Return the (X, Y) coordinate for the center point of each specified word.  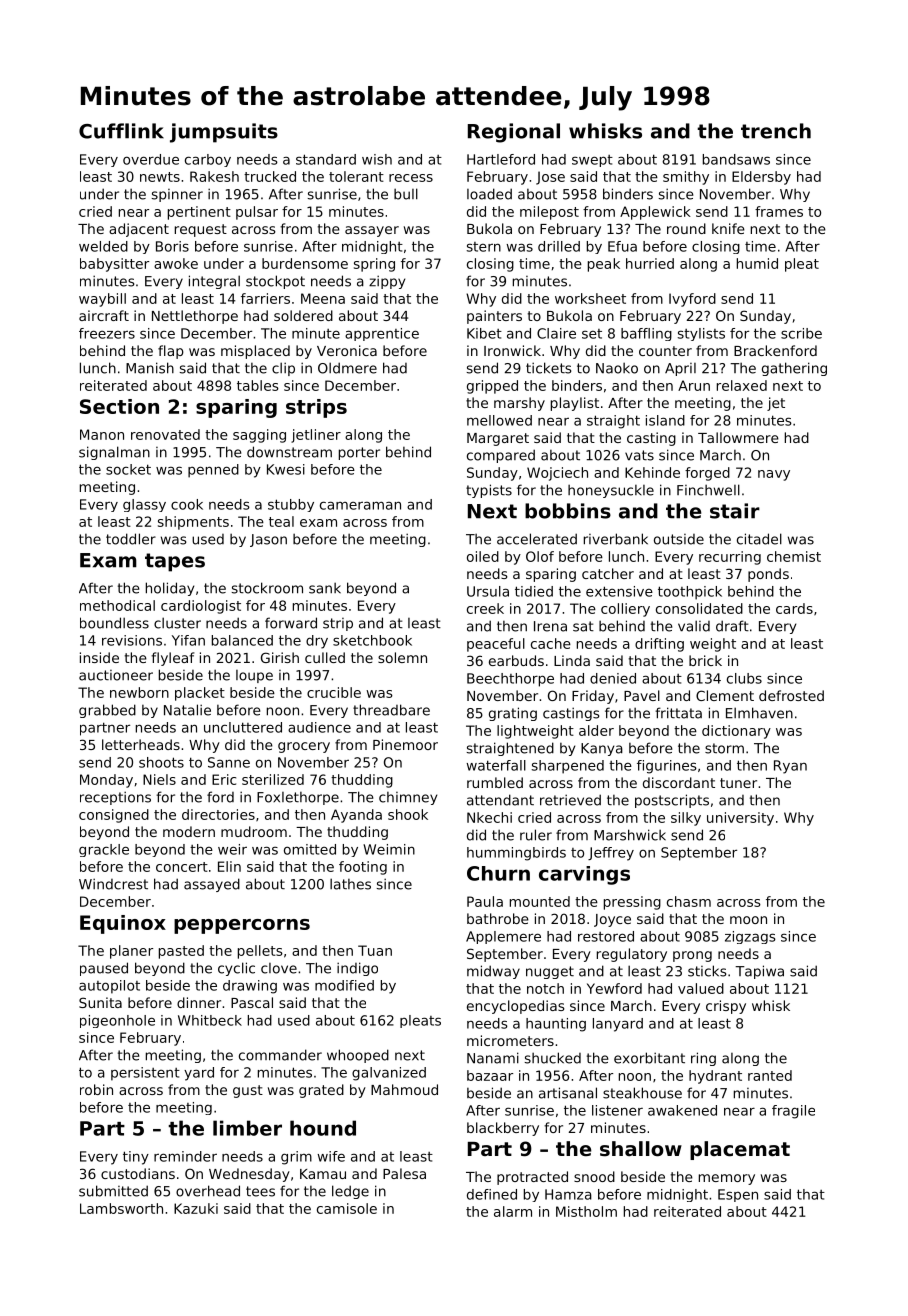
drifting (659, 645)
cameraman (360, 505)
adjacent (139, 230)
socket (128, 469)
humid (757, 263)
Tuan (375, 950)
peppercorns (242, 926)
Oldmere (347, 368)
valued (701, 988)
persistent (145, 1074)
